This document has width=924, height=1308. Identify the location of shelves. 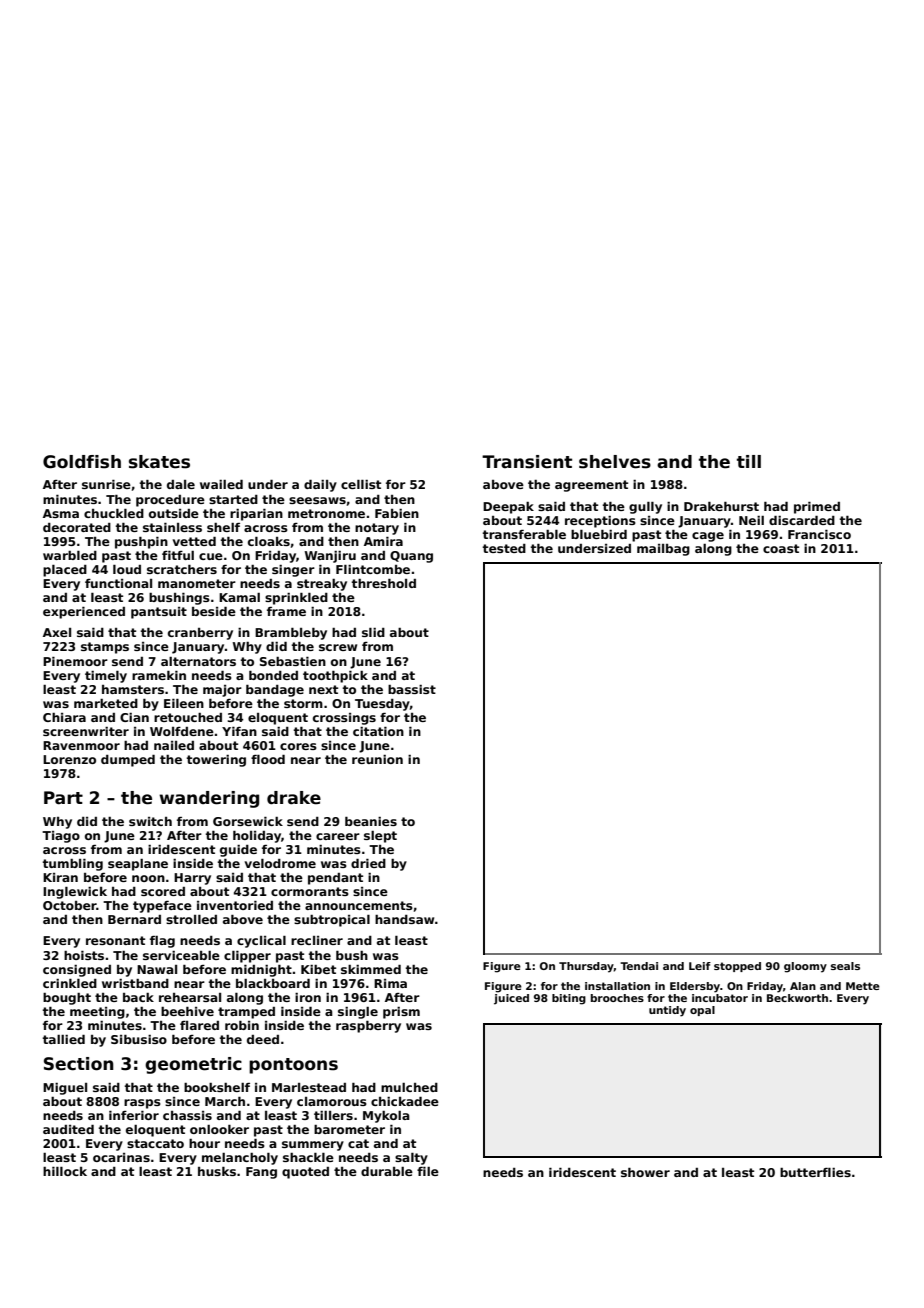
(615, 462).
